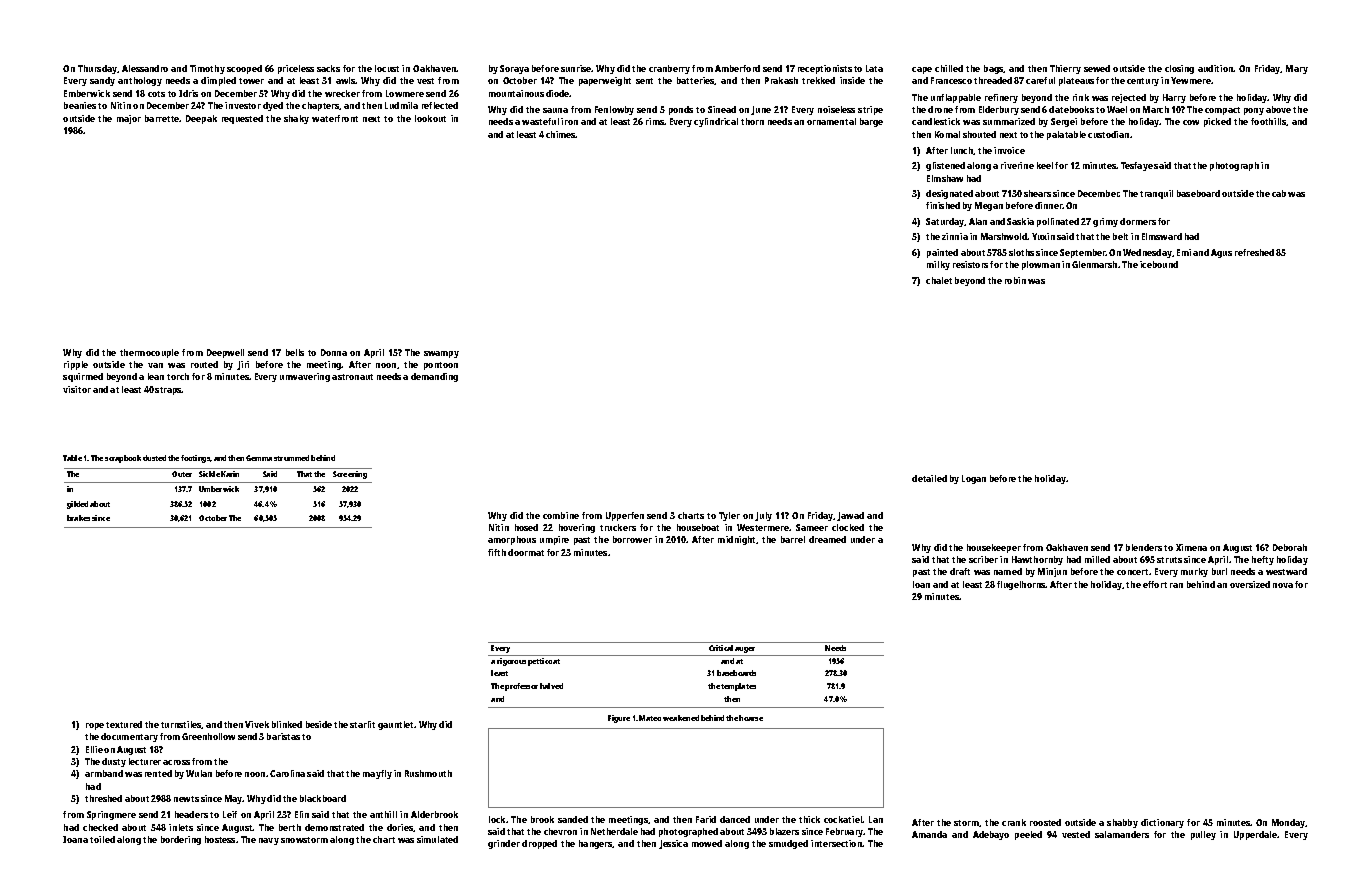 This page has width=1372, height=887. I want to click on sewed, so click(1097, 68).
